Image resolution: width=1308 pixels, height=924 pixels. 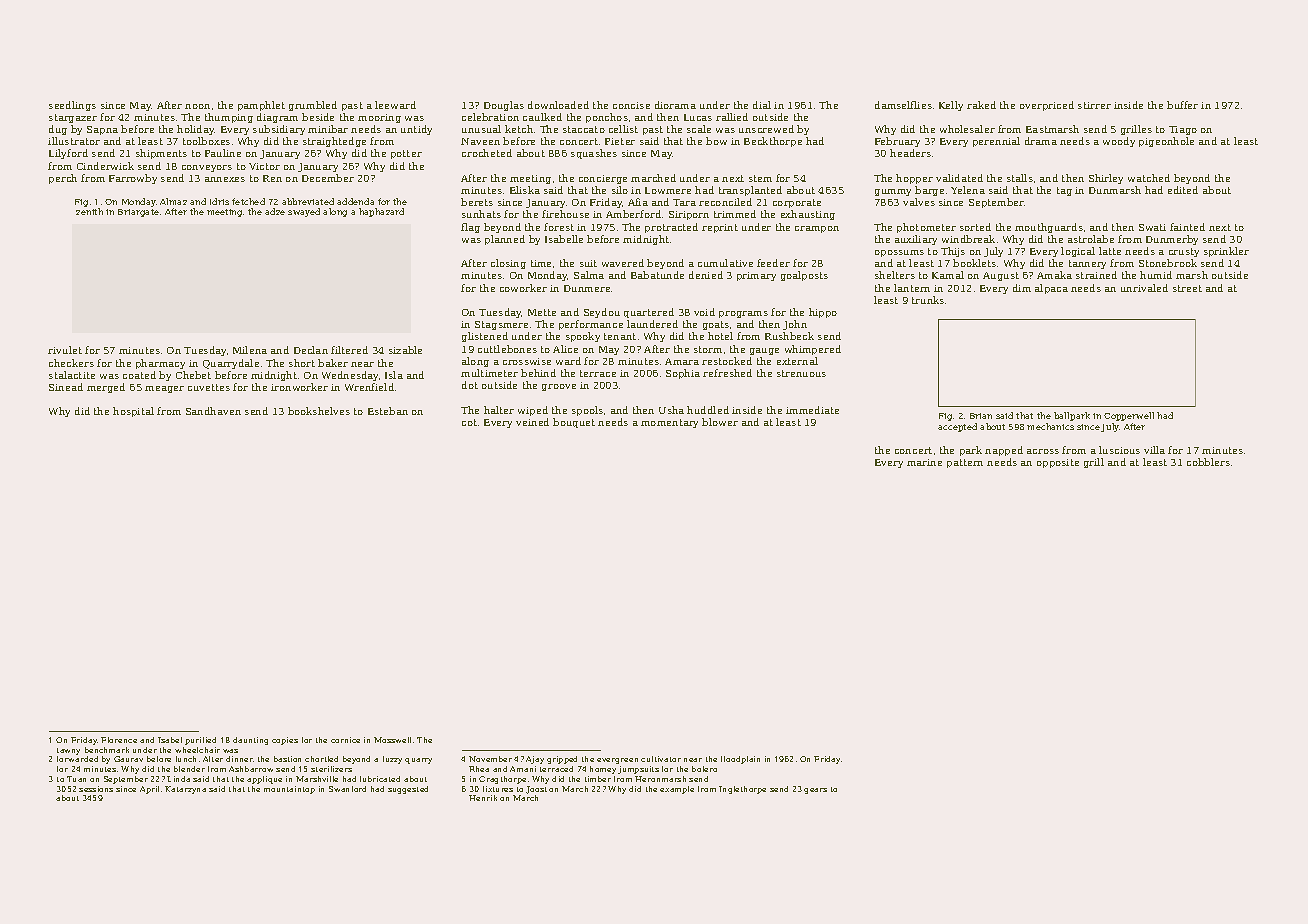 What do you see at coordinates (1058, 463) in the page?
I see `opposite` at bounding box center [1058, 463].
